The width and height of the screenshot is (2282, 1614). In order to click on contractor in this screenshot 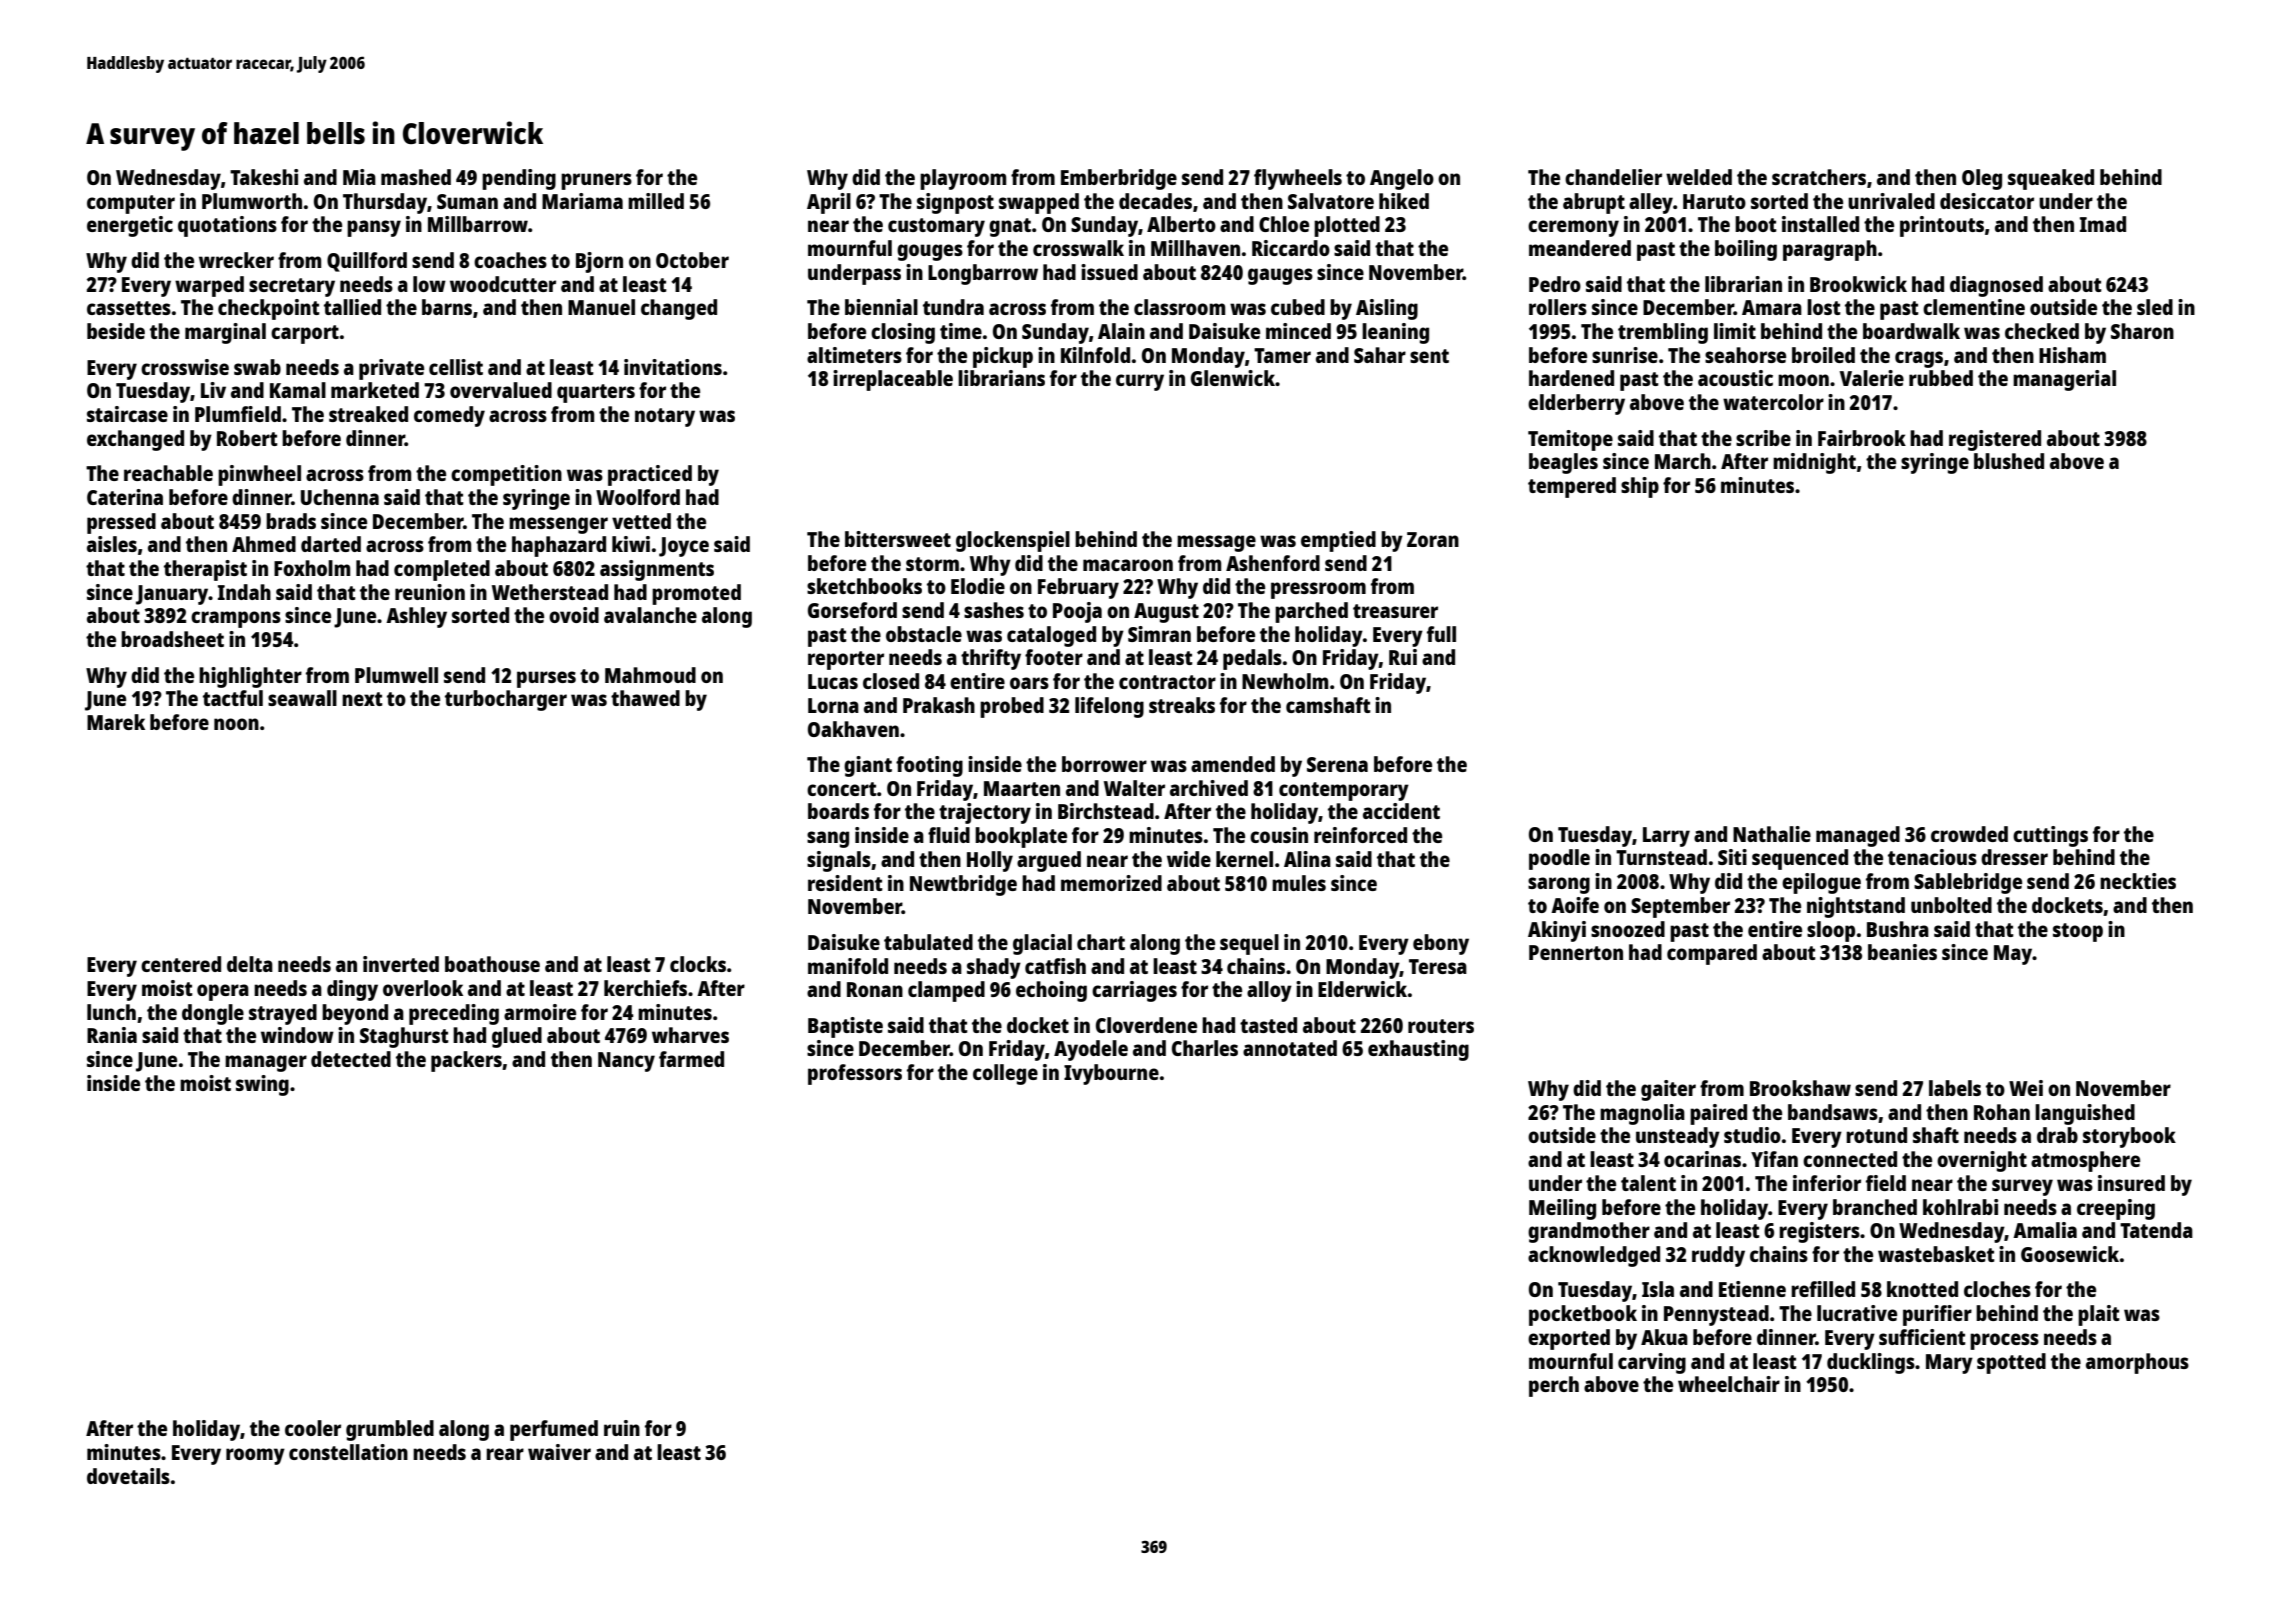, I will do `click(1167, 682)`.
